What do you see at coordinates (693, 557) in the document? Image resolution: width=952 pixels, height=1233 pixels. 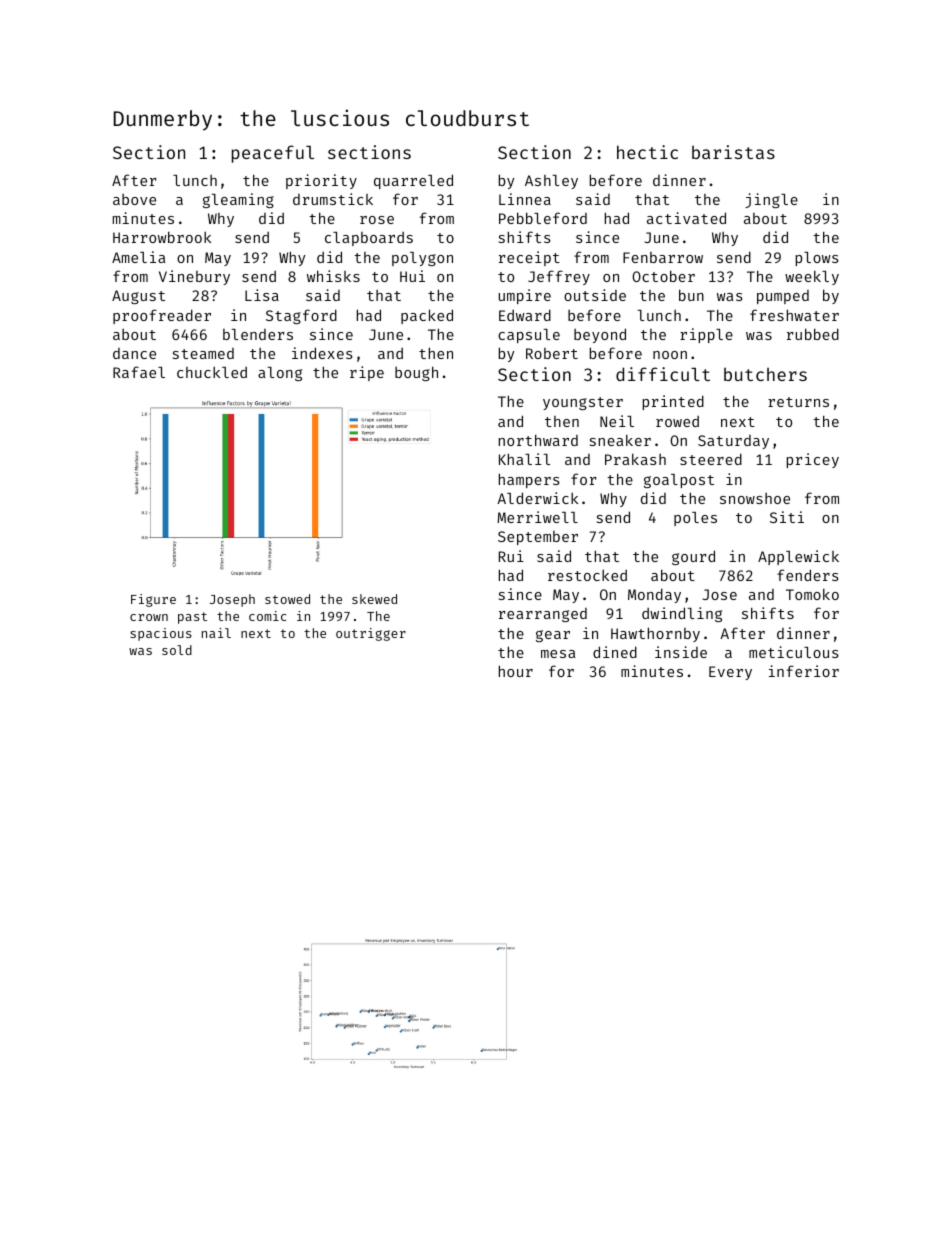 I see `gourd` at bounding box center [693, 557].
